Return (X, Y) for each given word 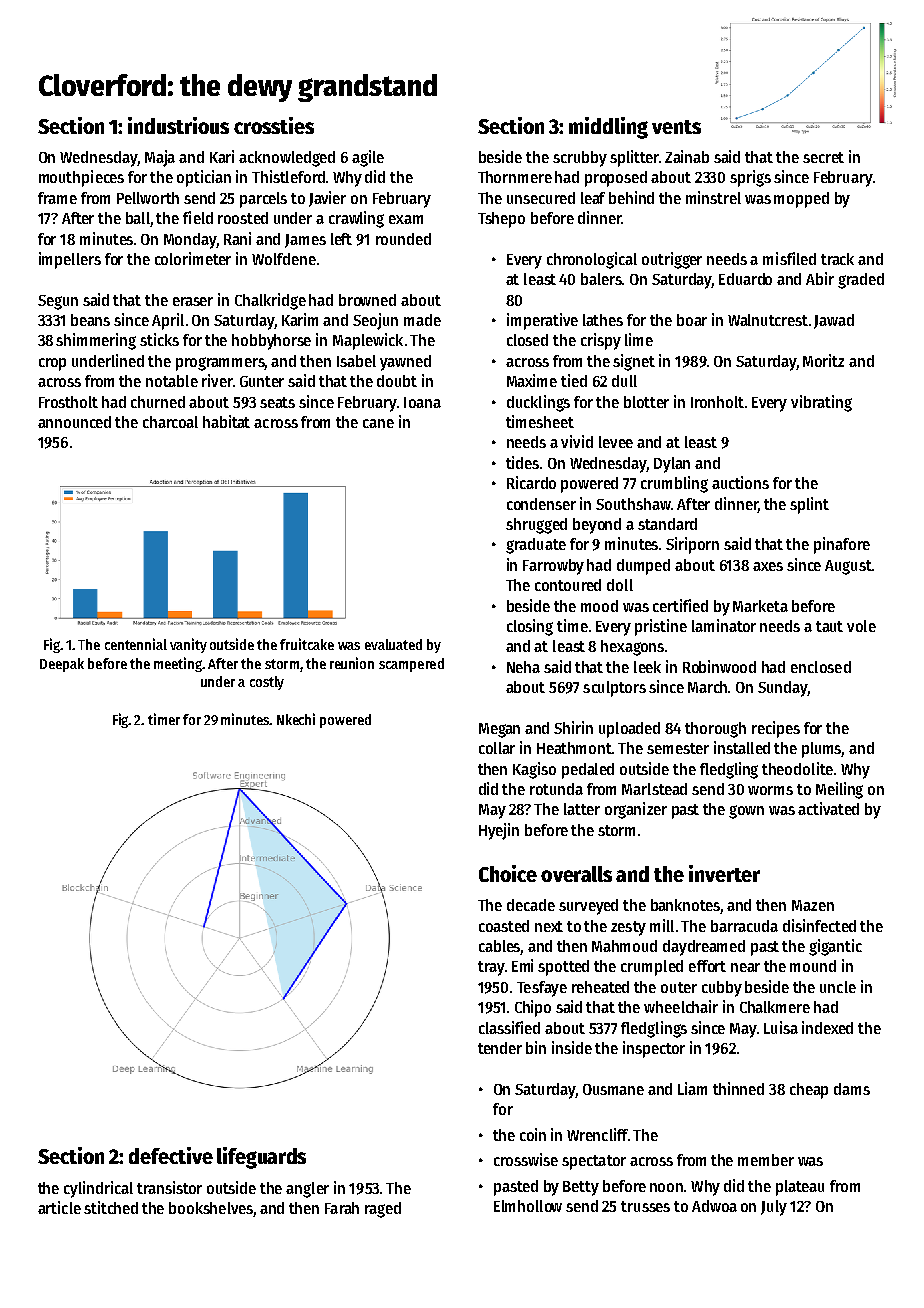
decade (531, 905)
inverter (724, 873)
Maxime (532, 380)
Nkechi (296, 719)
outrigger (672, 260)
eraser (193, 301)
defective (171, 1155)
